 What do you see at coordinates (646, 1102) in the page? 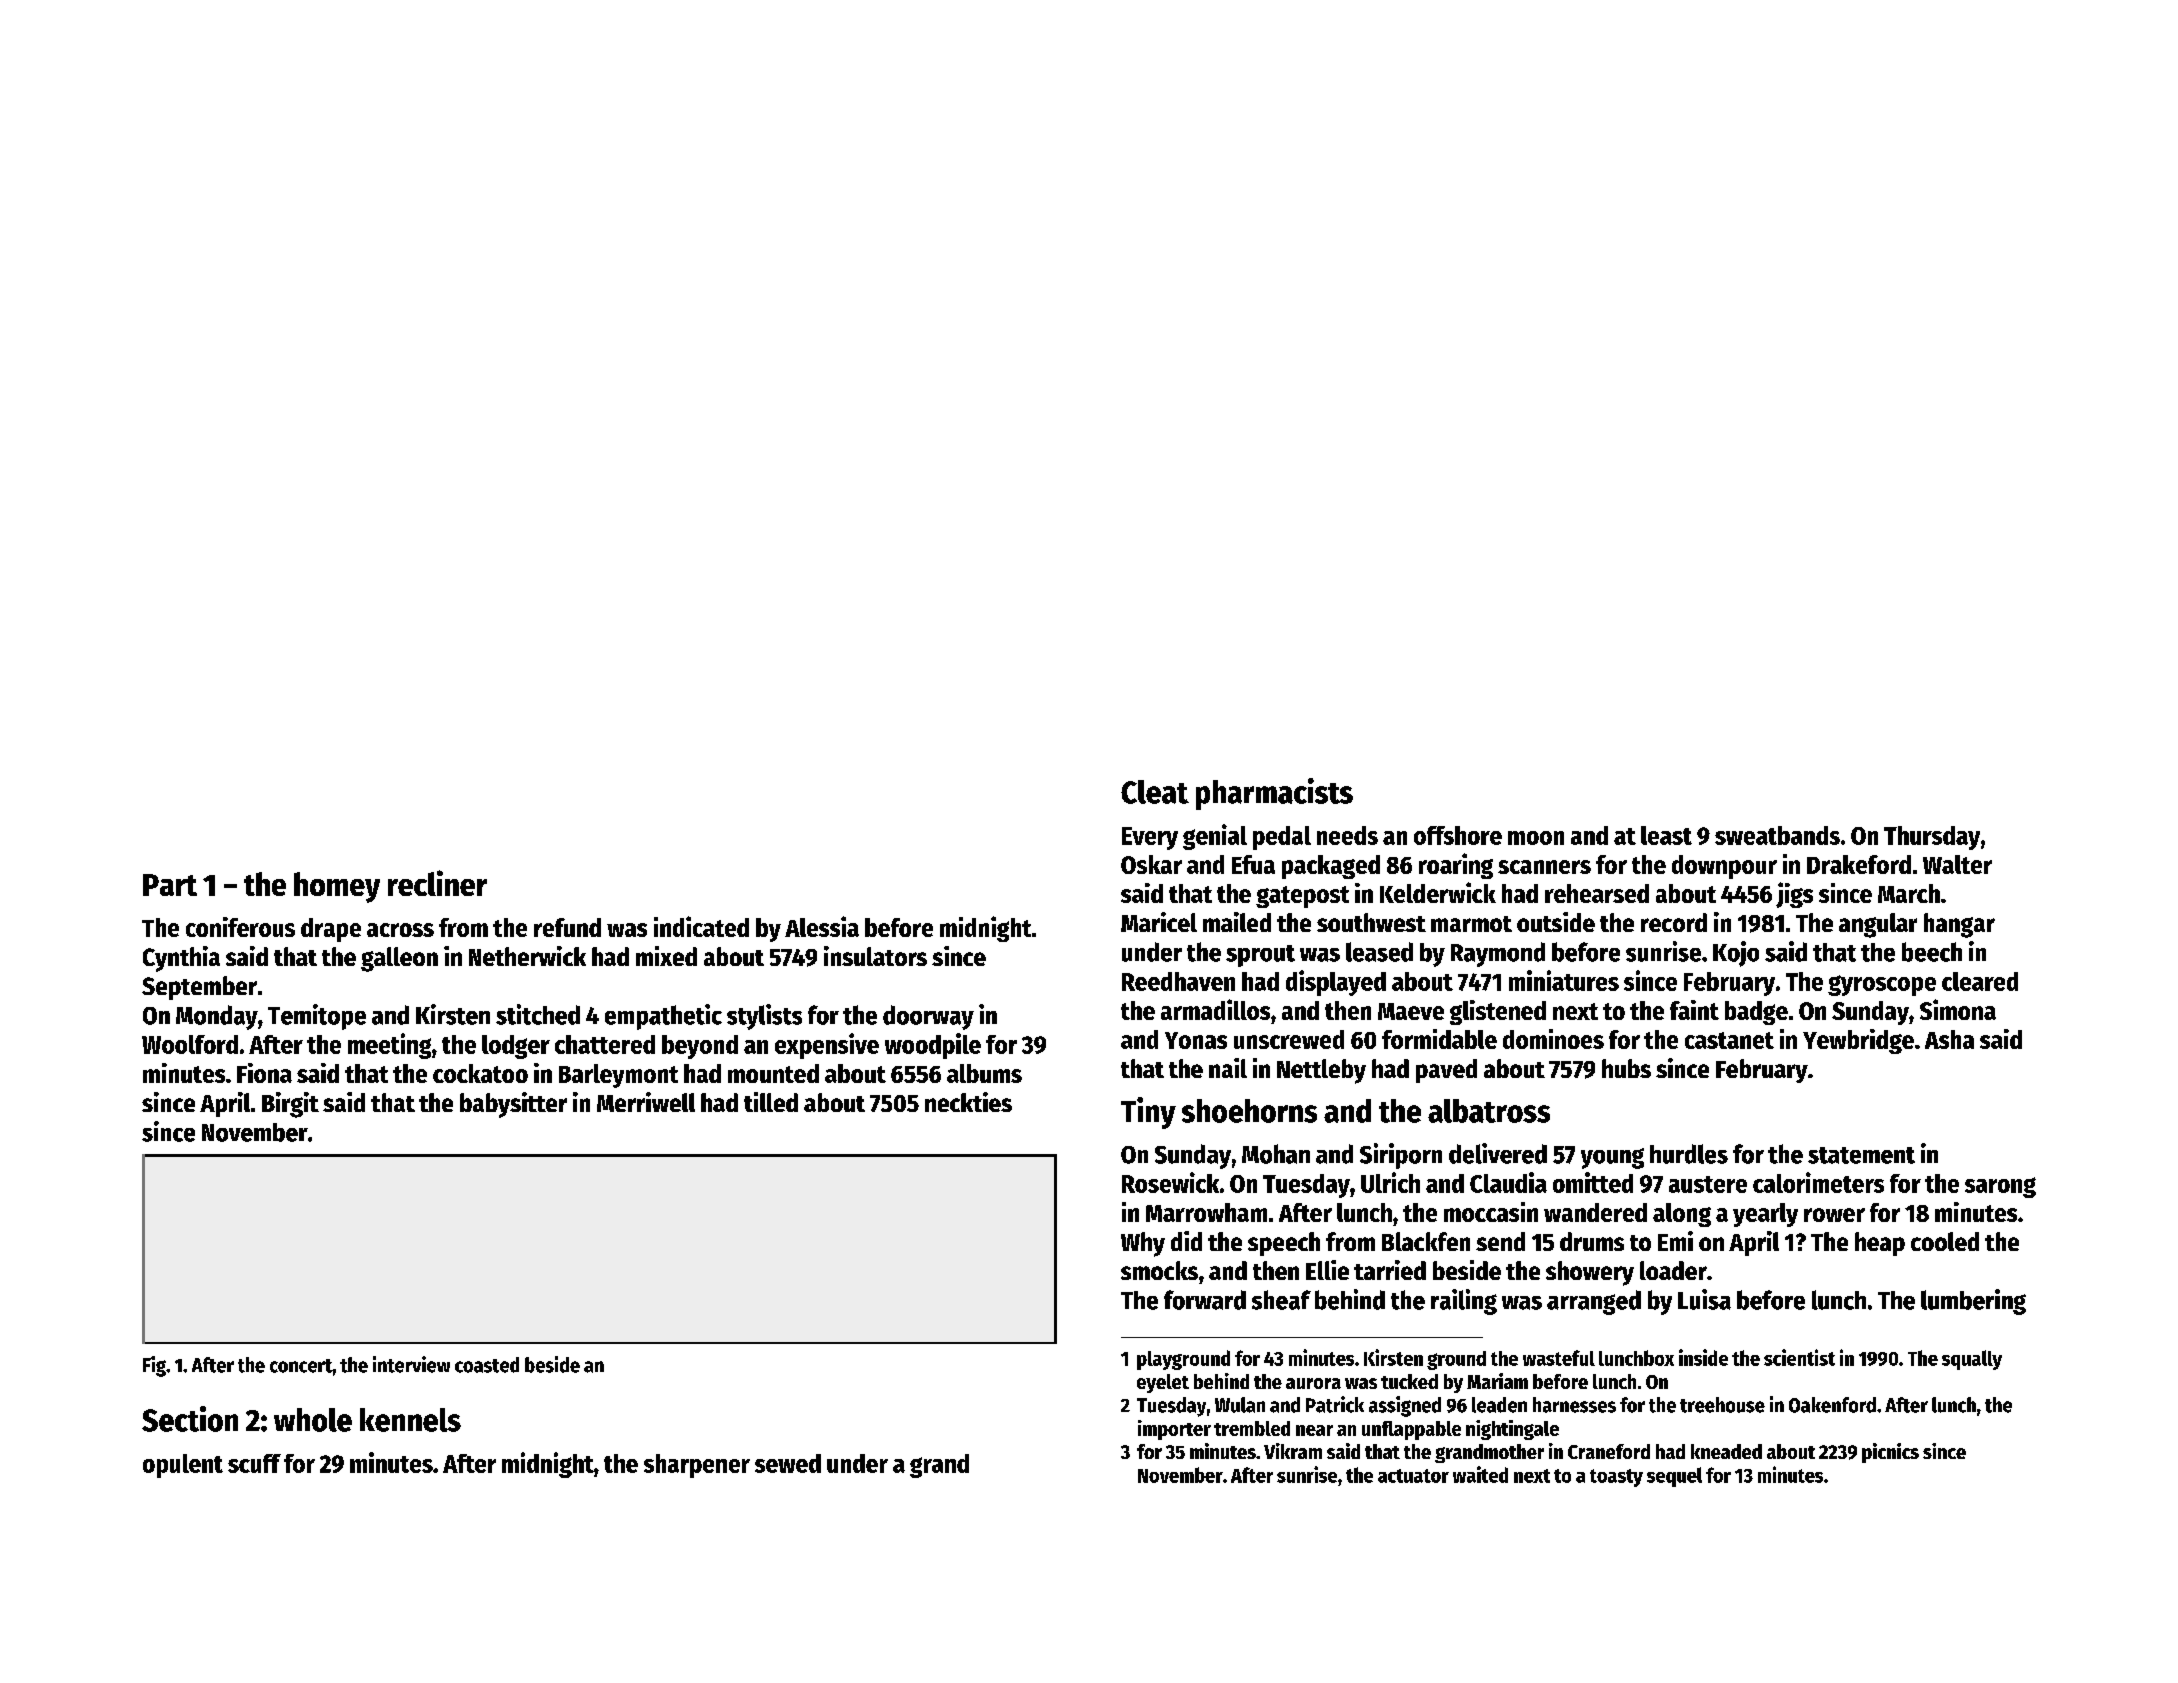
I see `Merriwell` at bounding box center [646, 1102].
